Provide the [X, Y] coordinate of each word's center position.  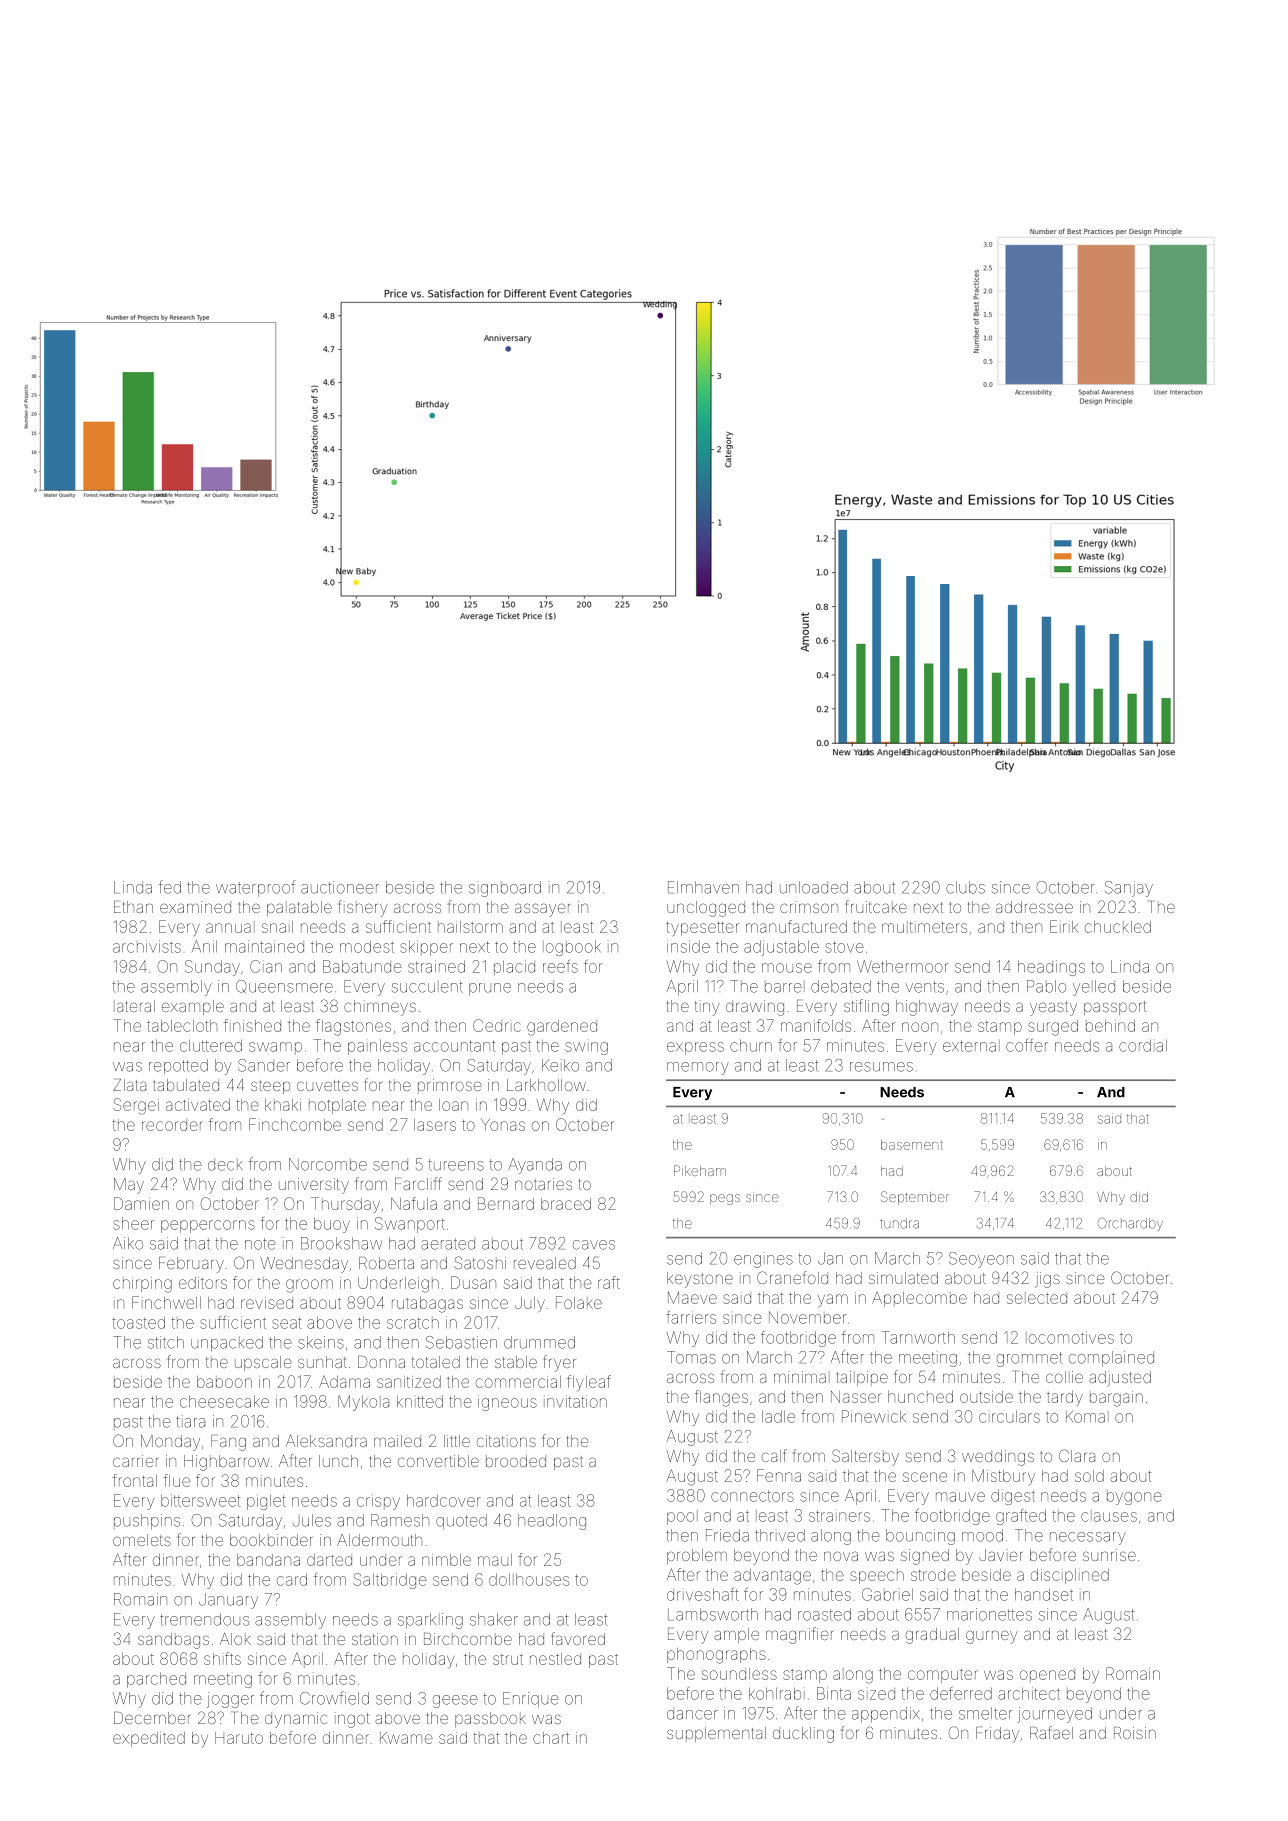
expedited [149, 1739]
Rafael [1051, 1732]
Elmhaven [703, 887]
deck [225, 1165]
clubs [965, 887]
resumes [881, 1067]
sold [1089, 1476]
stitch [166, 1342]
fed [169, 887]
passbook [490, 1719]
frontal [134, 1480]
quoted [461, 1522]
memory [698, 1068]
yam [833, 1300]
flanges [721, 1398]
